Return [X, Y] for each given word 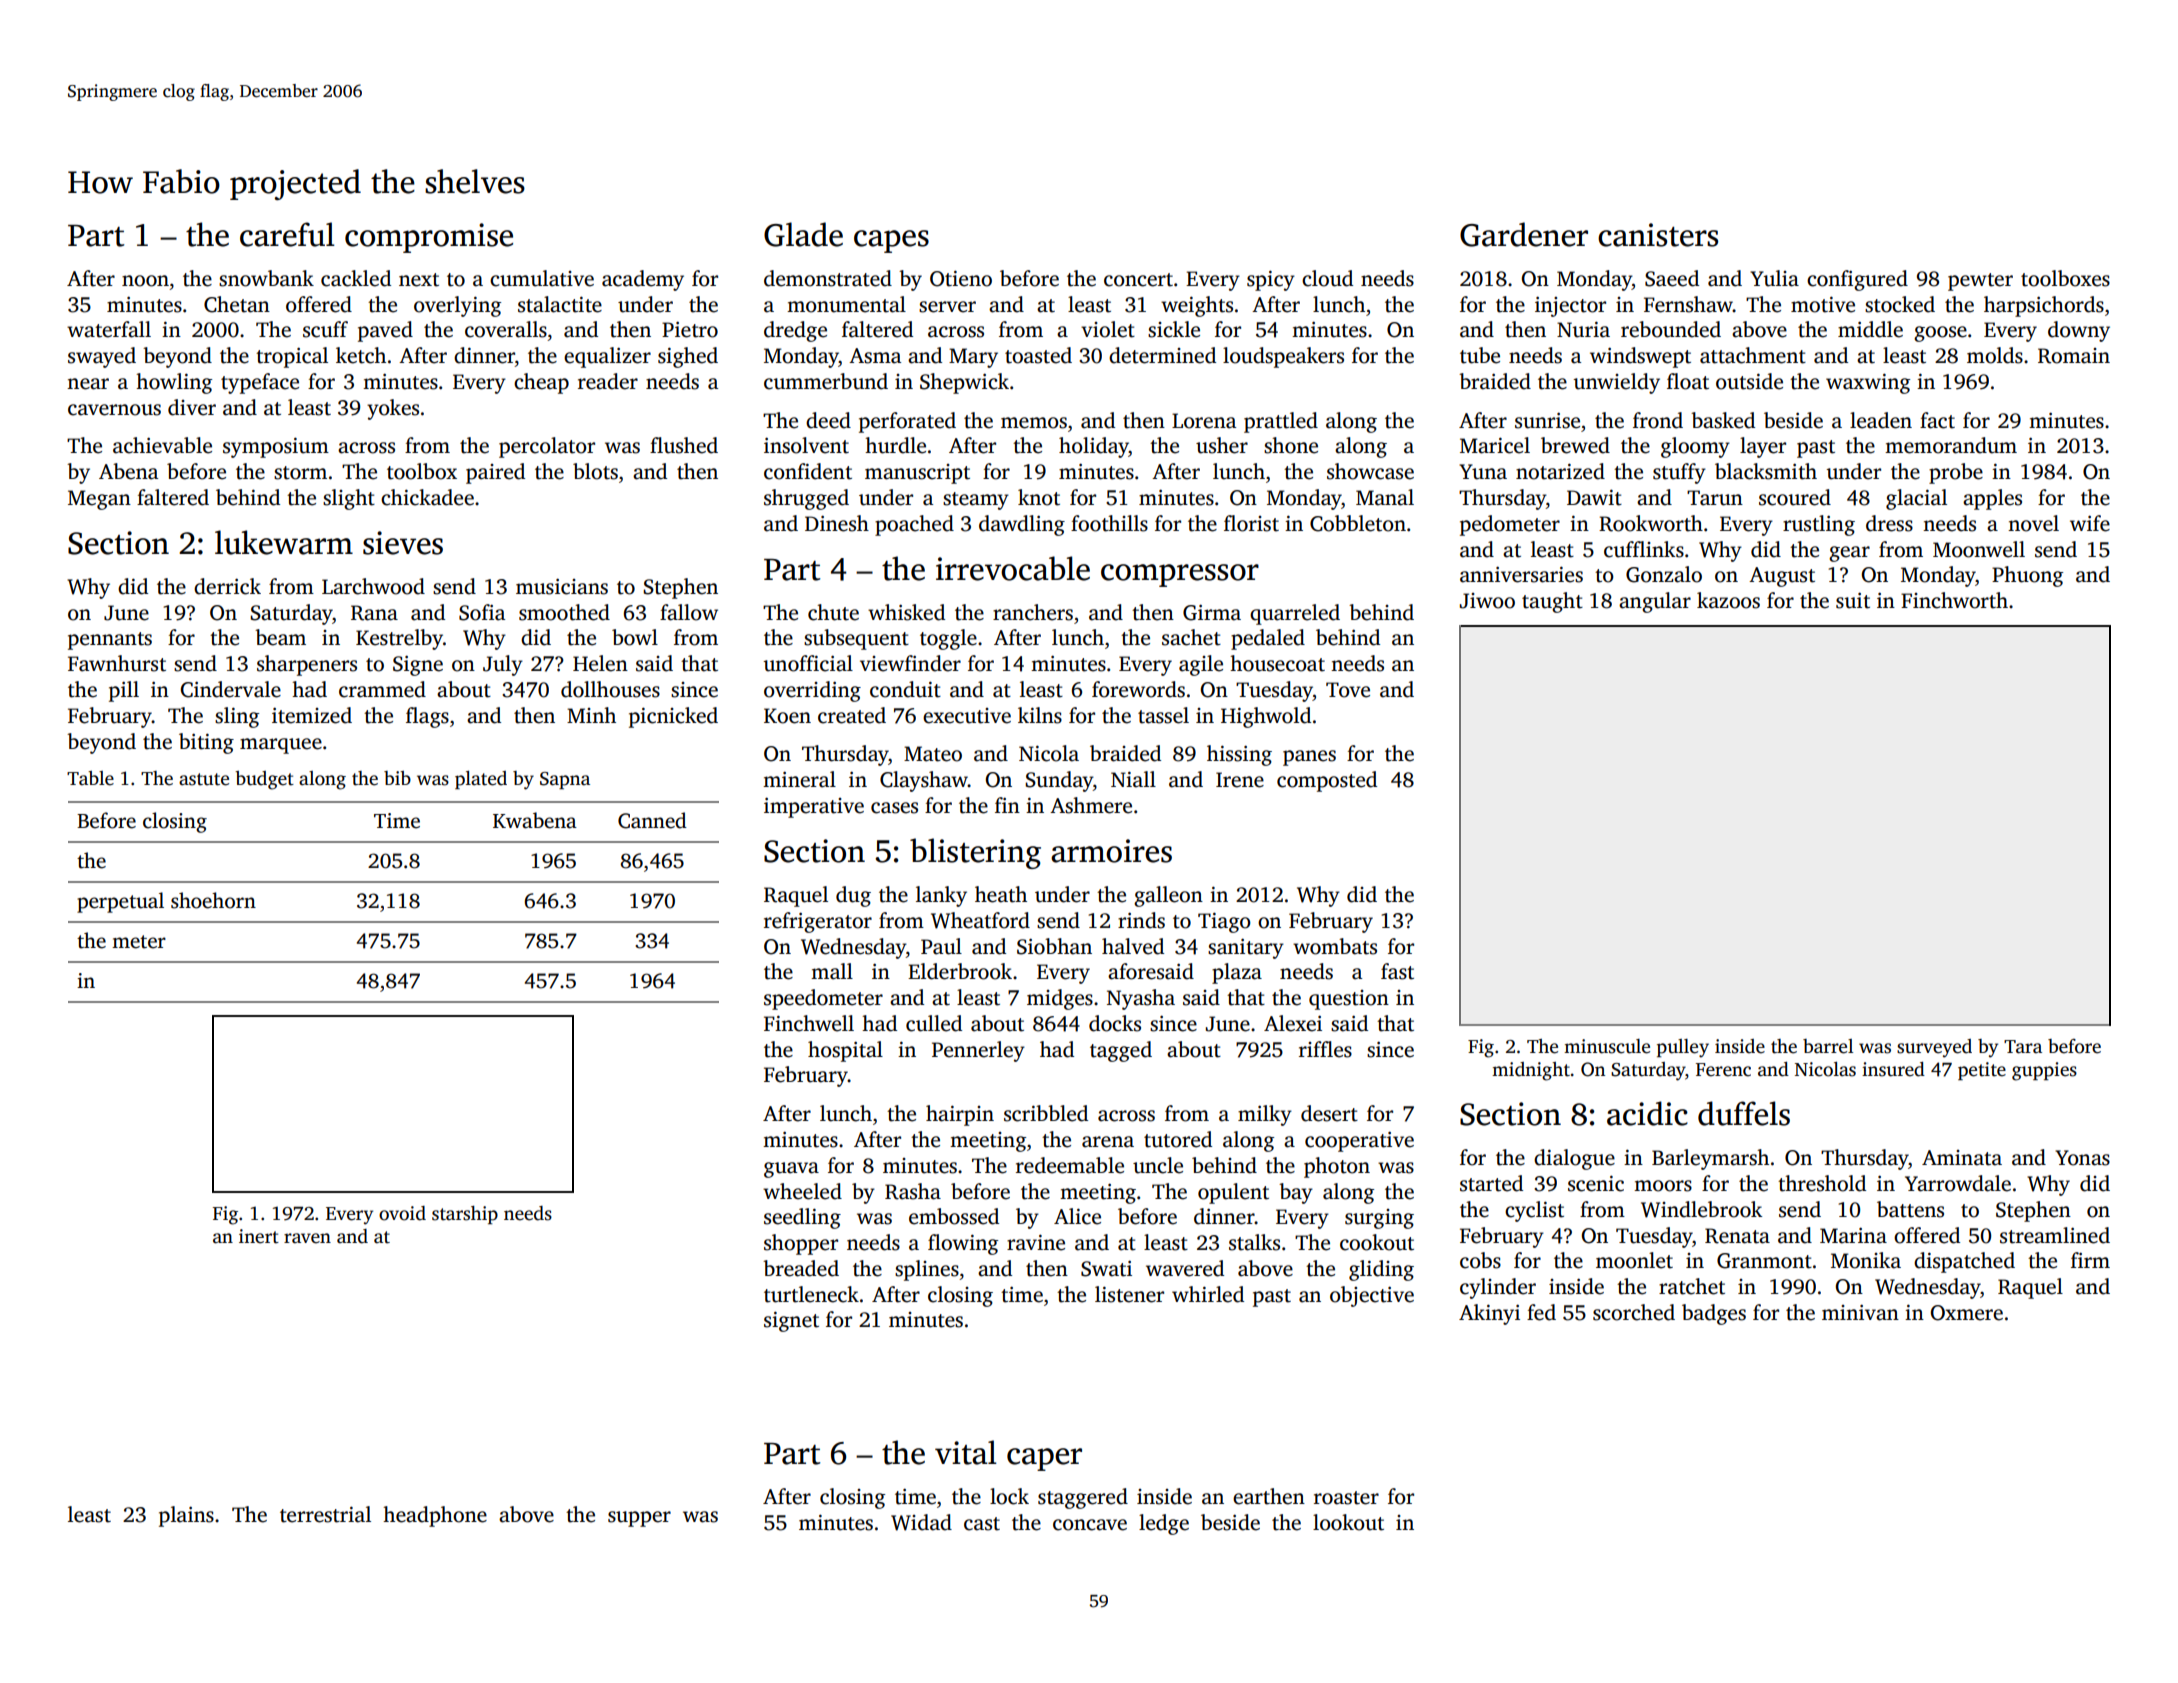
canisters [1658, 235]
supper [639, 1519]
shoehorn [213, 900]
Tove [1348, 690]
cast [982, 1524]
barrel [1828, 1046]
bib [397, 778]
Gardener [1524, 234]
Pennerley [978, 1051]
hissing [1239, 755]
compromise [429, 238]
